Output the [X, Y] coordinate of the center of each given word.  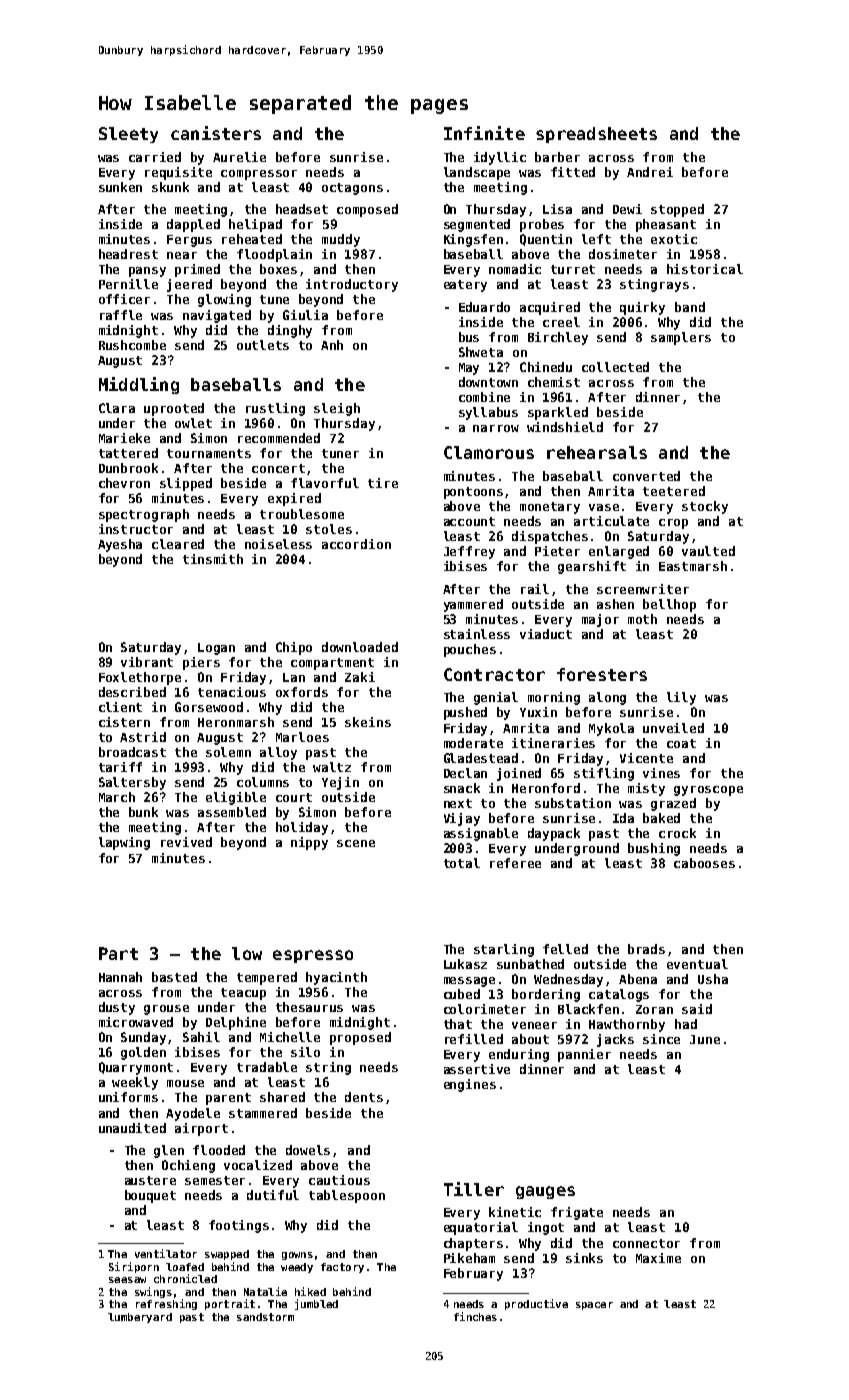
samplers [681, 338]
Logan [216, 649]
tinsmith [213, 559]
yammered [473, 605]
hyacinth [336, 978]
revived [186, 842]
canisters [216, 133]
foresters [602, 674]
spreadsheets [596, 135]
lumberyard [140, 1318]
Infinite [484, 133]
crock [677, 833]
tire [383, 483]
